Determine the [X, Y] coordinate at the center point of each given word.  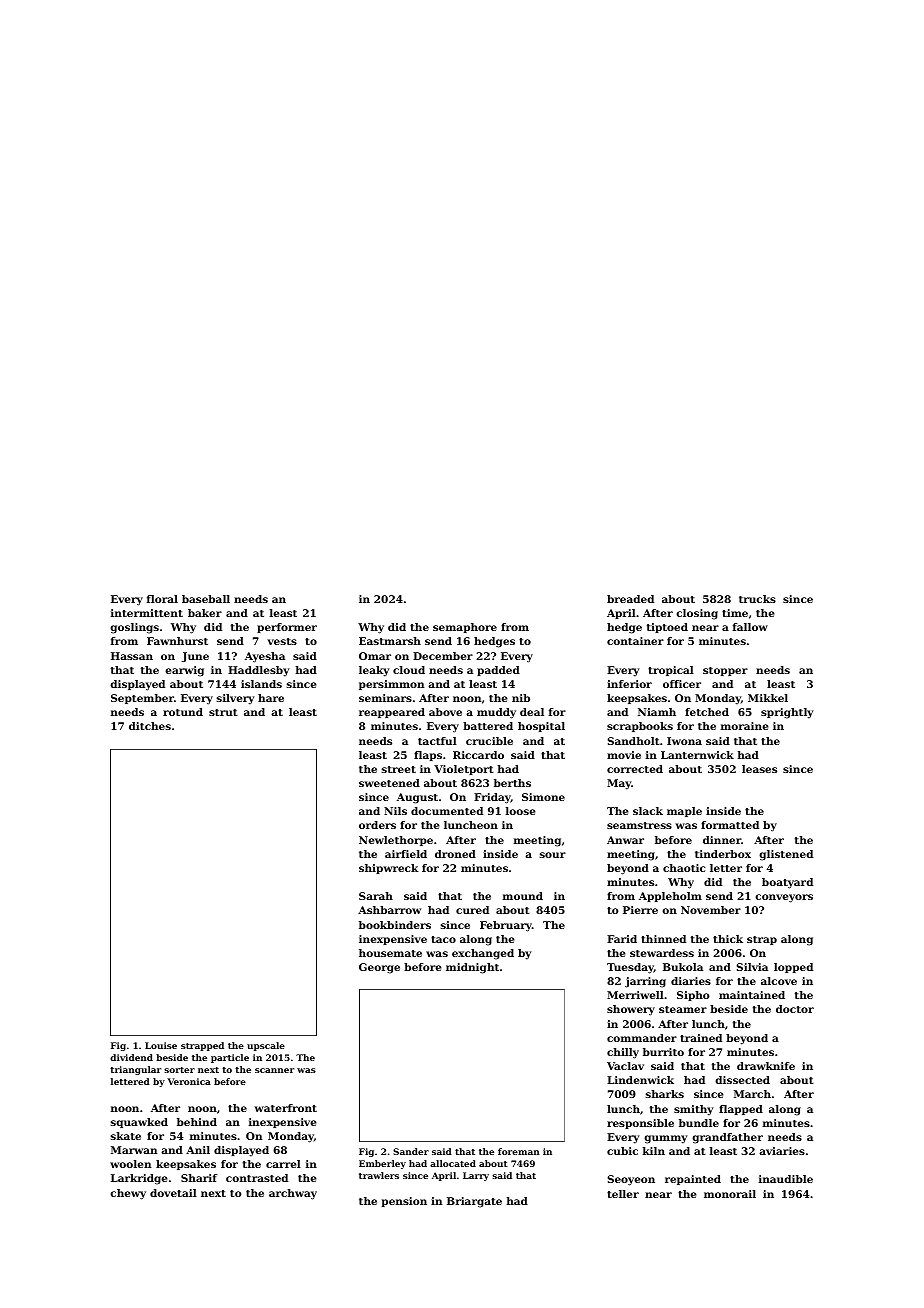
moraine [745, 726]
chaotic [684, 868]
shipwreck [389, 869]
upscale [266, 1046]
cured [472, 910]
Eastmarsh [390, 641]
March [752, 1094]
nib [521, 698]
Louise [161, 1045]
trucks [757, 599]
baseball [206, 599]
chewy [128, 1194]
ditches [150, 726]
